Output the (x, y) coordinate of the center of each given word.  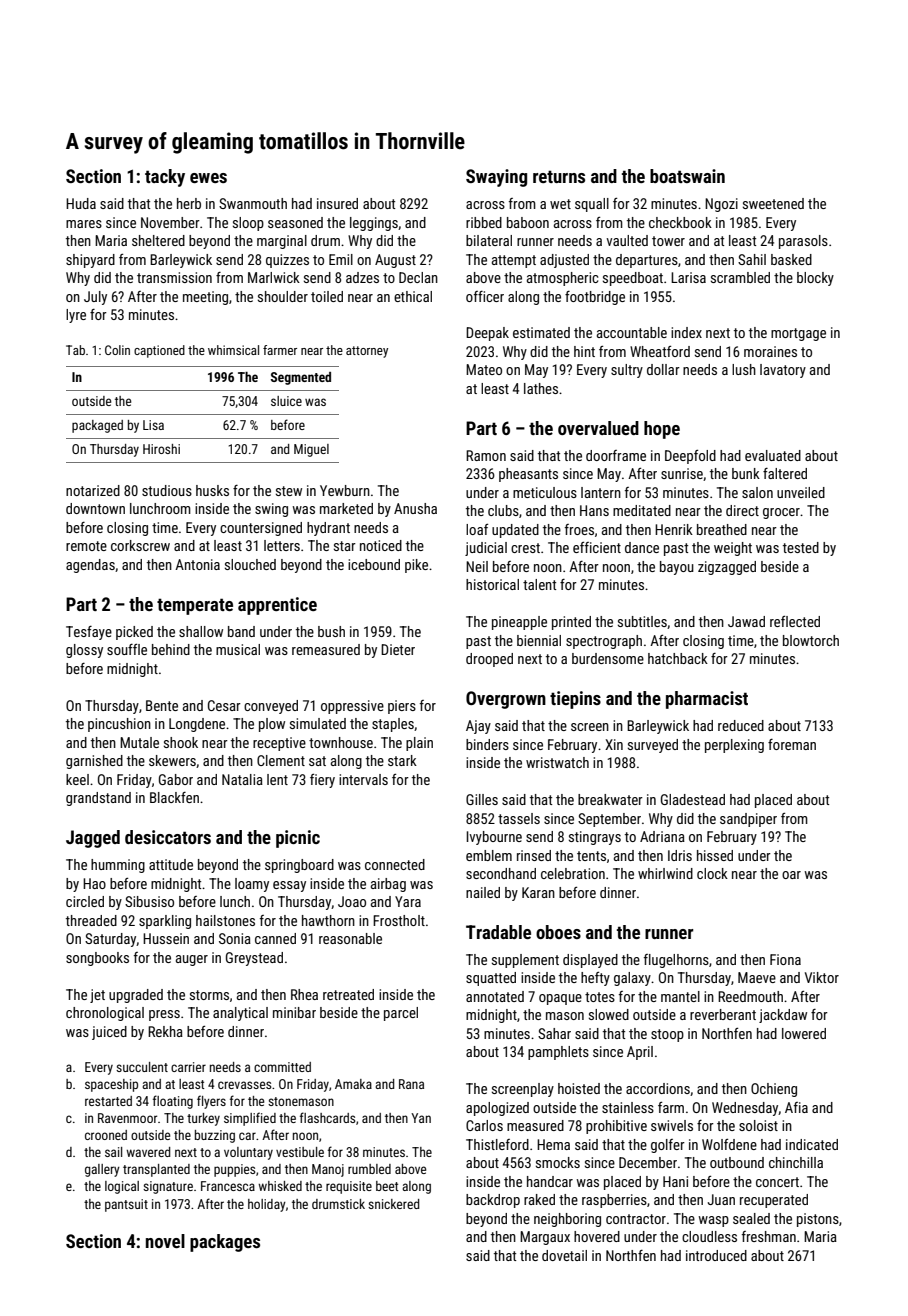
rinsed (534, 855)
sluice (286, 401)
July (95, 298)
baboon (528, 222)
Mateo (484, 369)
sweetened (773, 203)
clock (712, 873)
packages (225, 1243)
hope (662, 430)
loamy (252, 885)
